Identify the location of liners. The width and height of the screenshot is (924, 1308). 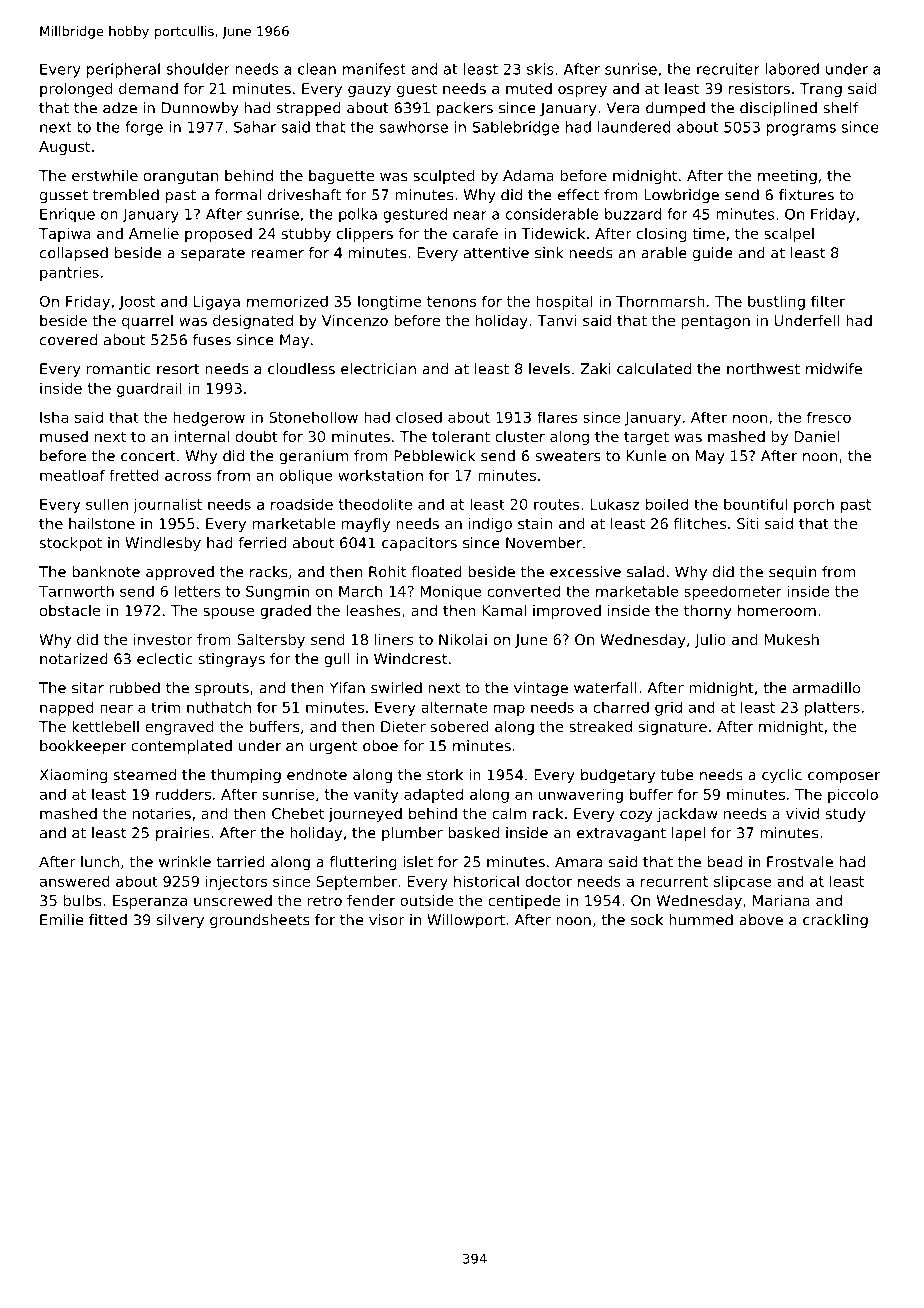
(394, 639).
